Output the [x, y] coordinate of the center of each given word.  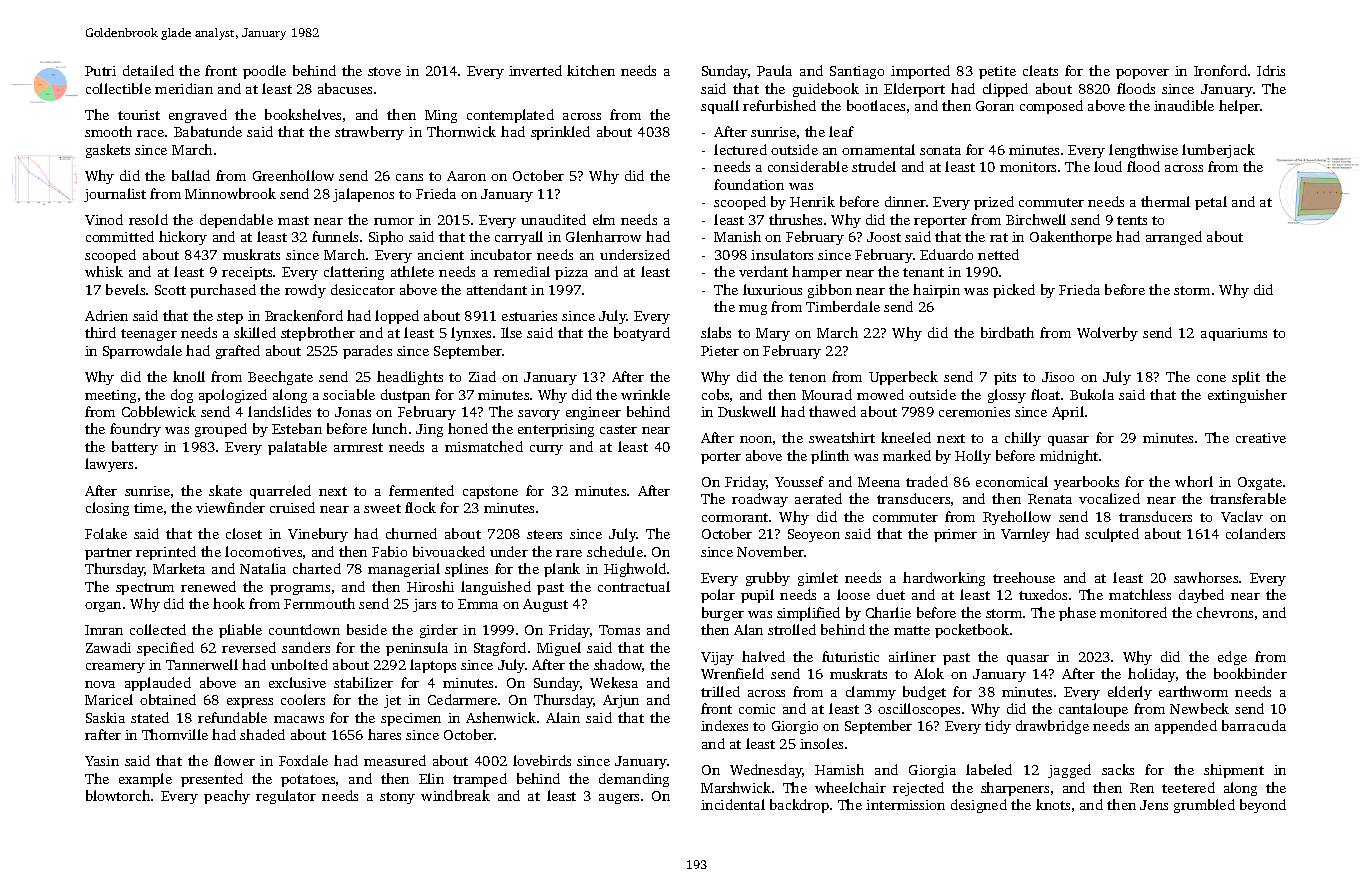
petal [1211, 203]
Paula [774, 70]
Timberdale [843, 306]
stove [384, 71]
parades [367, 352]
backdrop [799, 806]
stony [397, 798]
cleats [1040, 70]
